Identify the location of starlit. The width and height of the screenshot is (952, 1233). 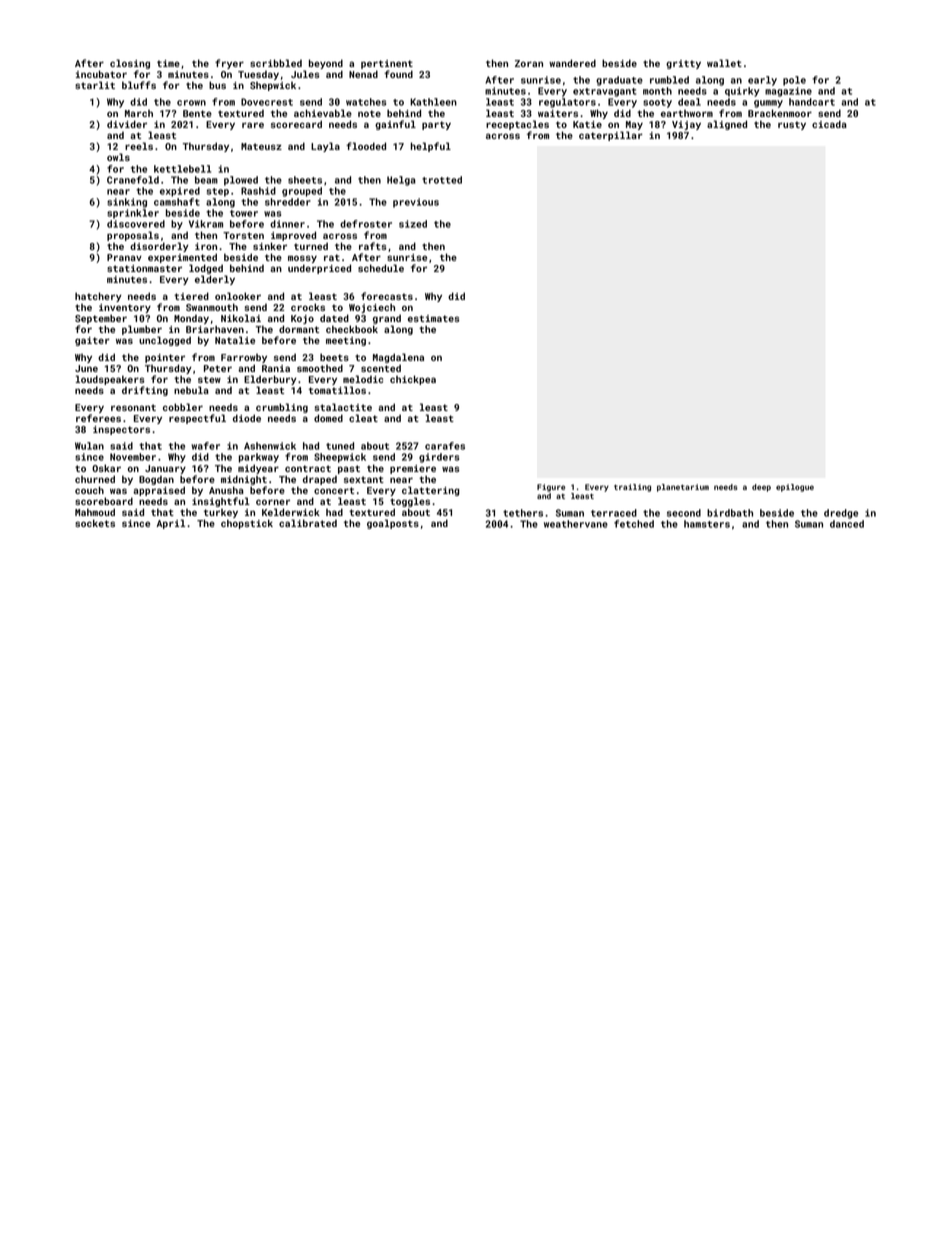
(95, 85).
